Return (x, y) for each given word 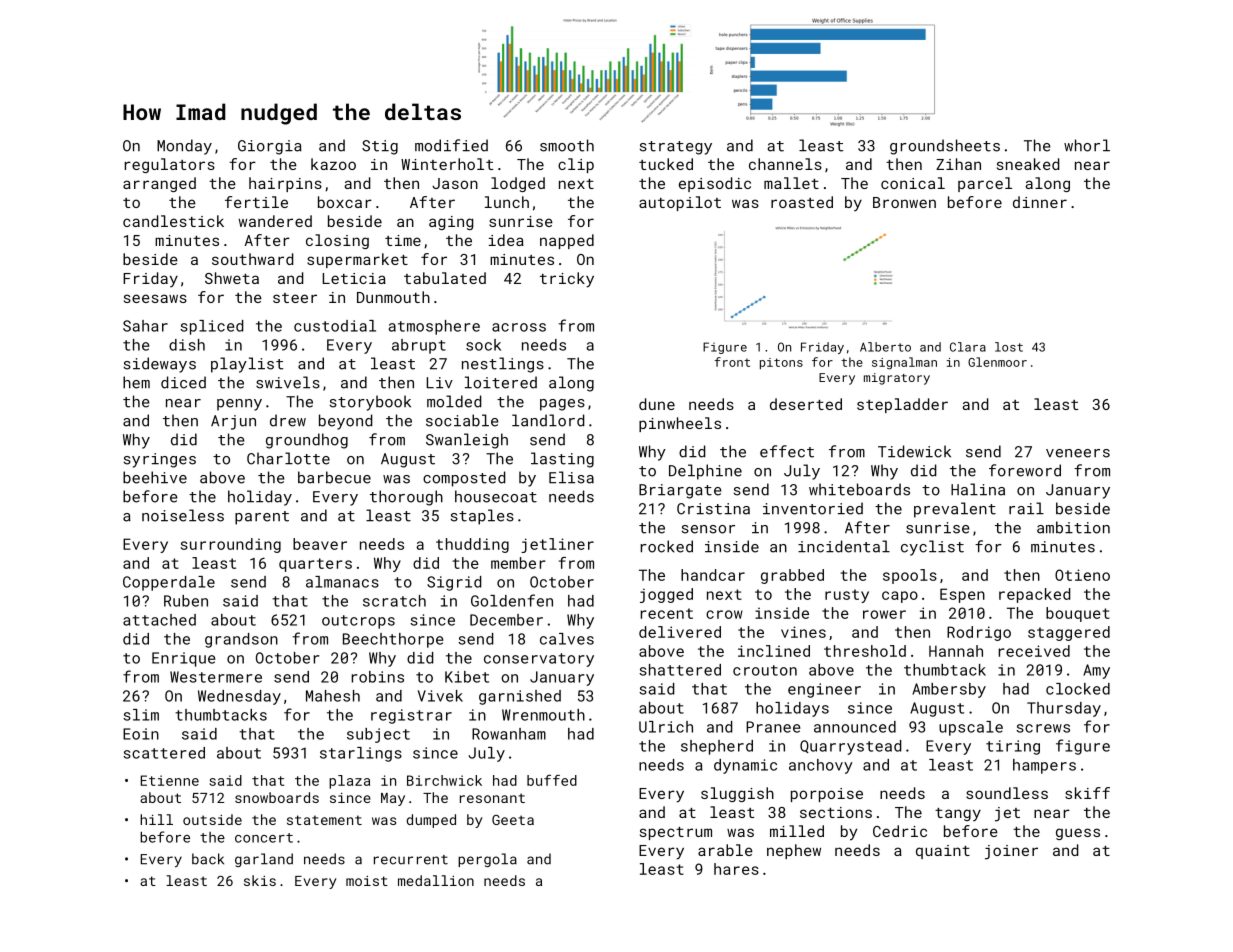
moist (367, 881)
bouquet (1078, 614)
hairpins (285, 184)
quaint (943, 852)
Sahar (145, 326)
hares (736, 869)
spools (910, 576)
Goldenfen (512, 600)
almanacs (342, 582)
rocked (667, 546)
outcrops (358, 622)
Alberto (885, 347)
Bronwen (904, 202)
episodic (715, 184)
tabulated (445, 278)
